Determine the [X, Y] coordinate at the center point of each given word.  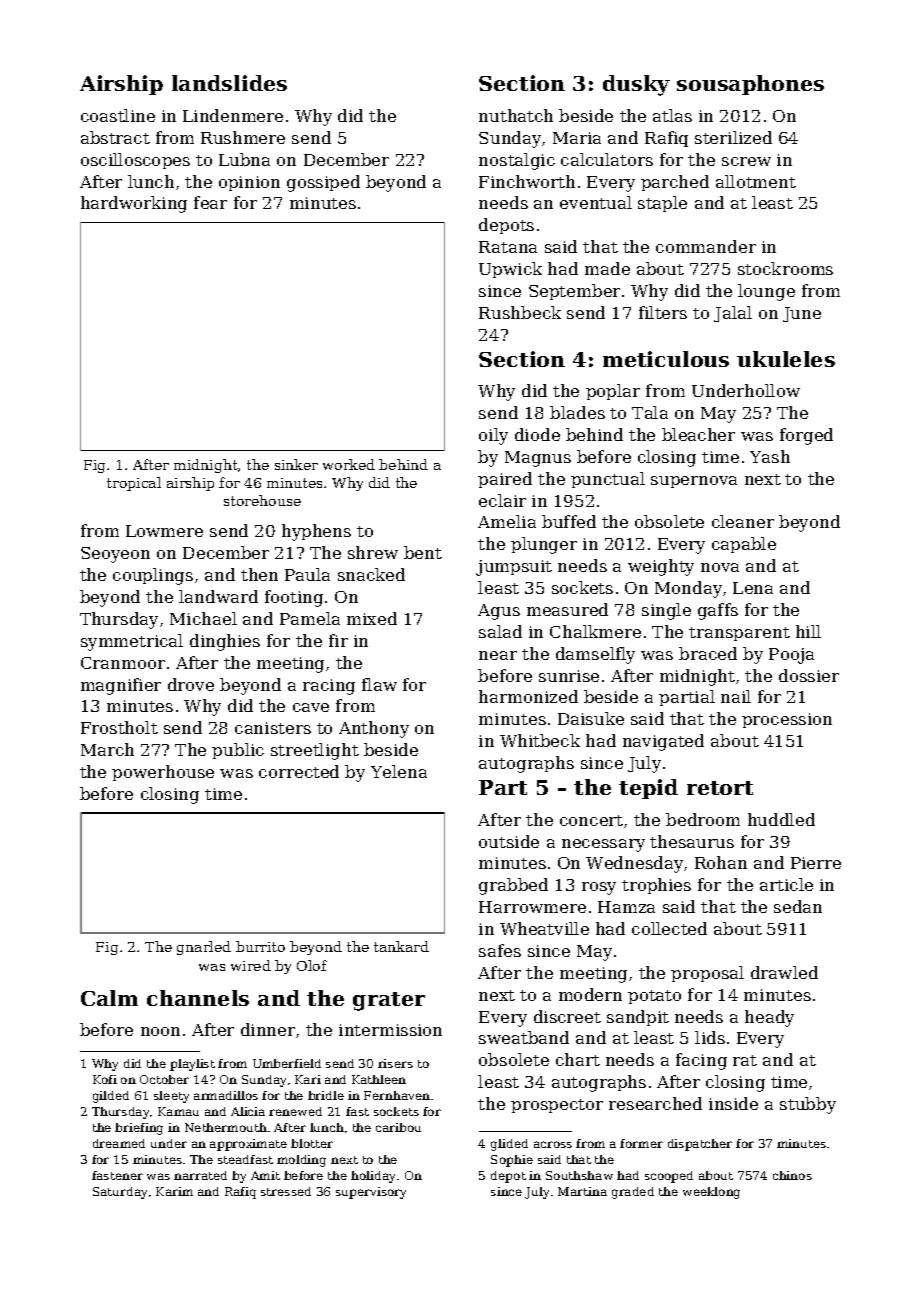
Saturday [120, 1193]
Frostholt [119, 727]
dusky [636, 85]
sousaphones [750, 85]
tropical [134, 484]
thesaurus [692, 841]
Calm [109, 998]
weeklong [711, 1193]
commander [706, 246]
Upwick [510, 270]
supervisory [371, 1193]
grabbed [513, 886]
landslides [229, 83]
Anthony [374, 729]
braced [708, 653]
